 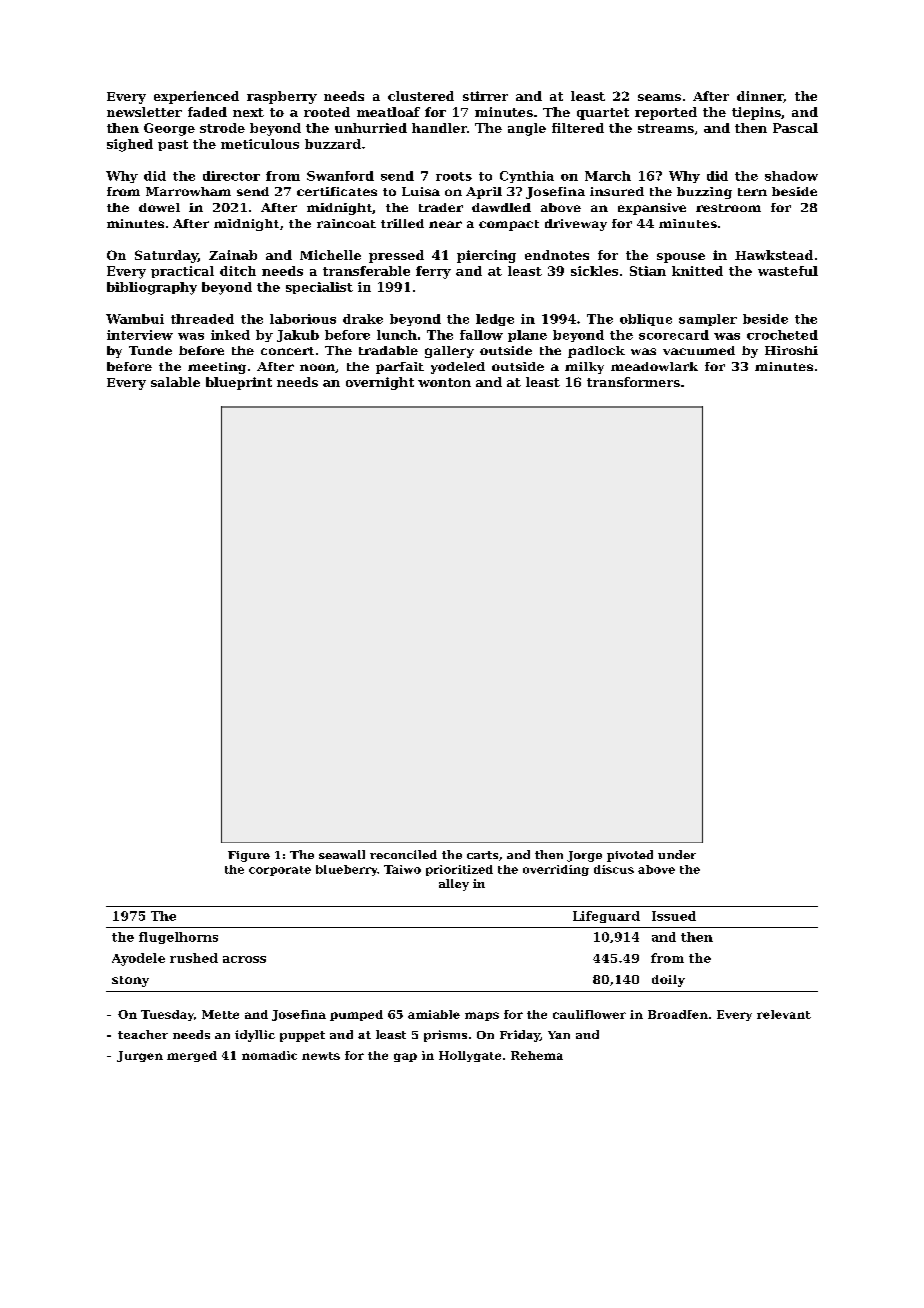 I want to click on wasteful, so click(x=788, y=271).
